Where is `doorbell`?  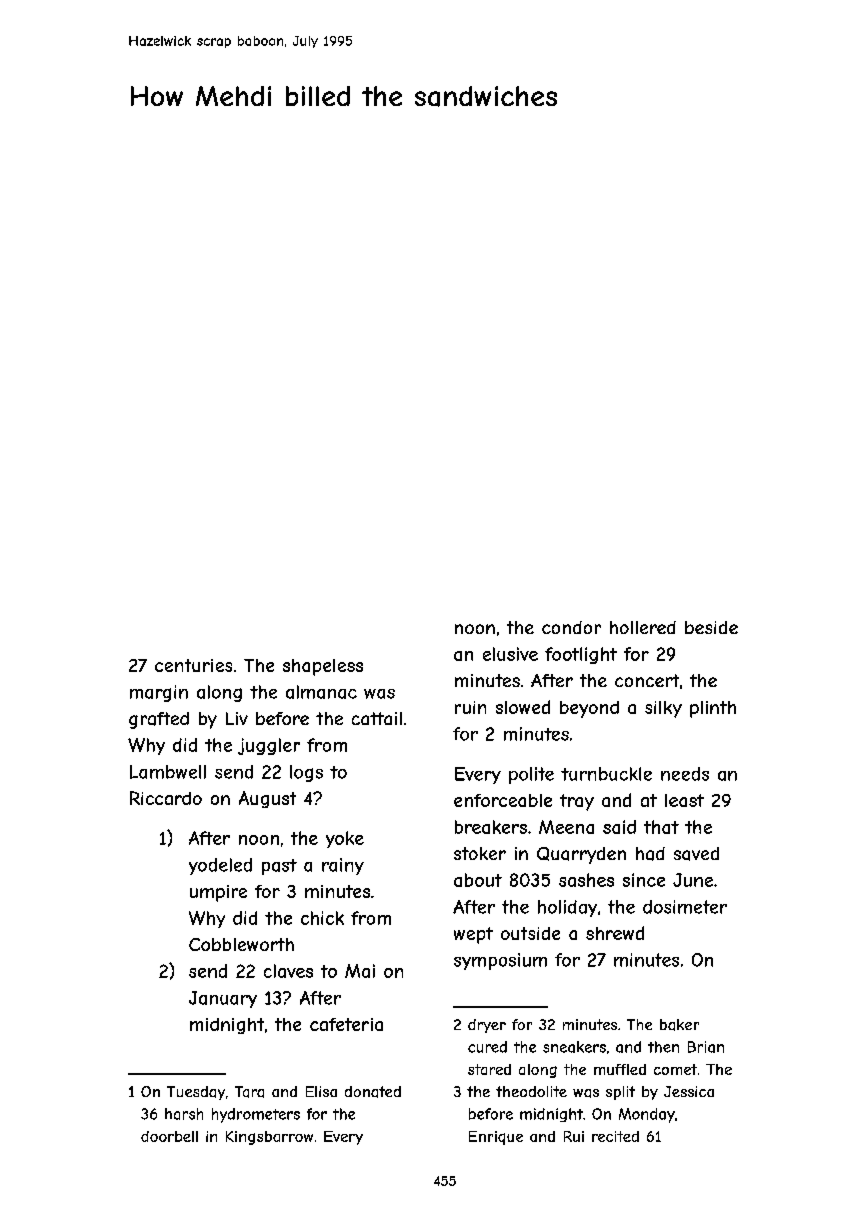
doorbell is located at coordinates (169, 1136).
